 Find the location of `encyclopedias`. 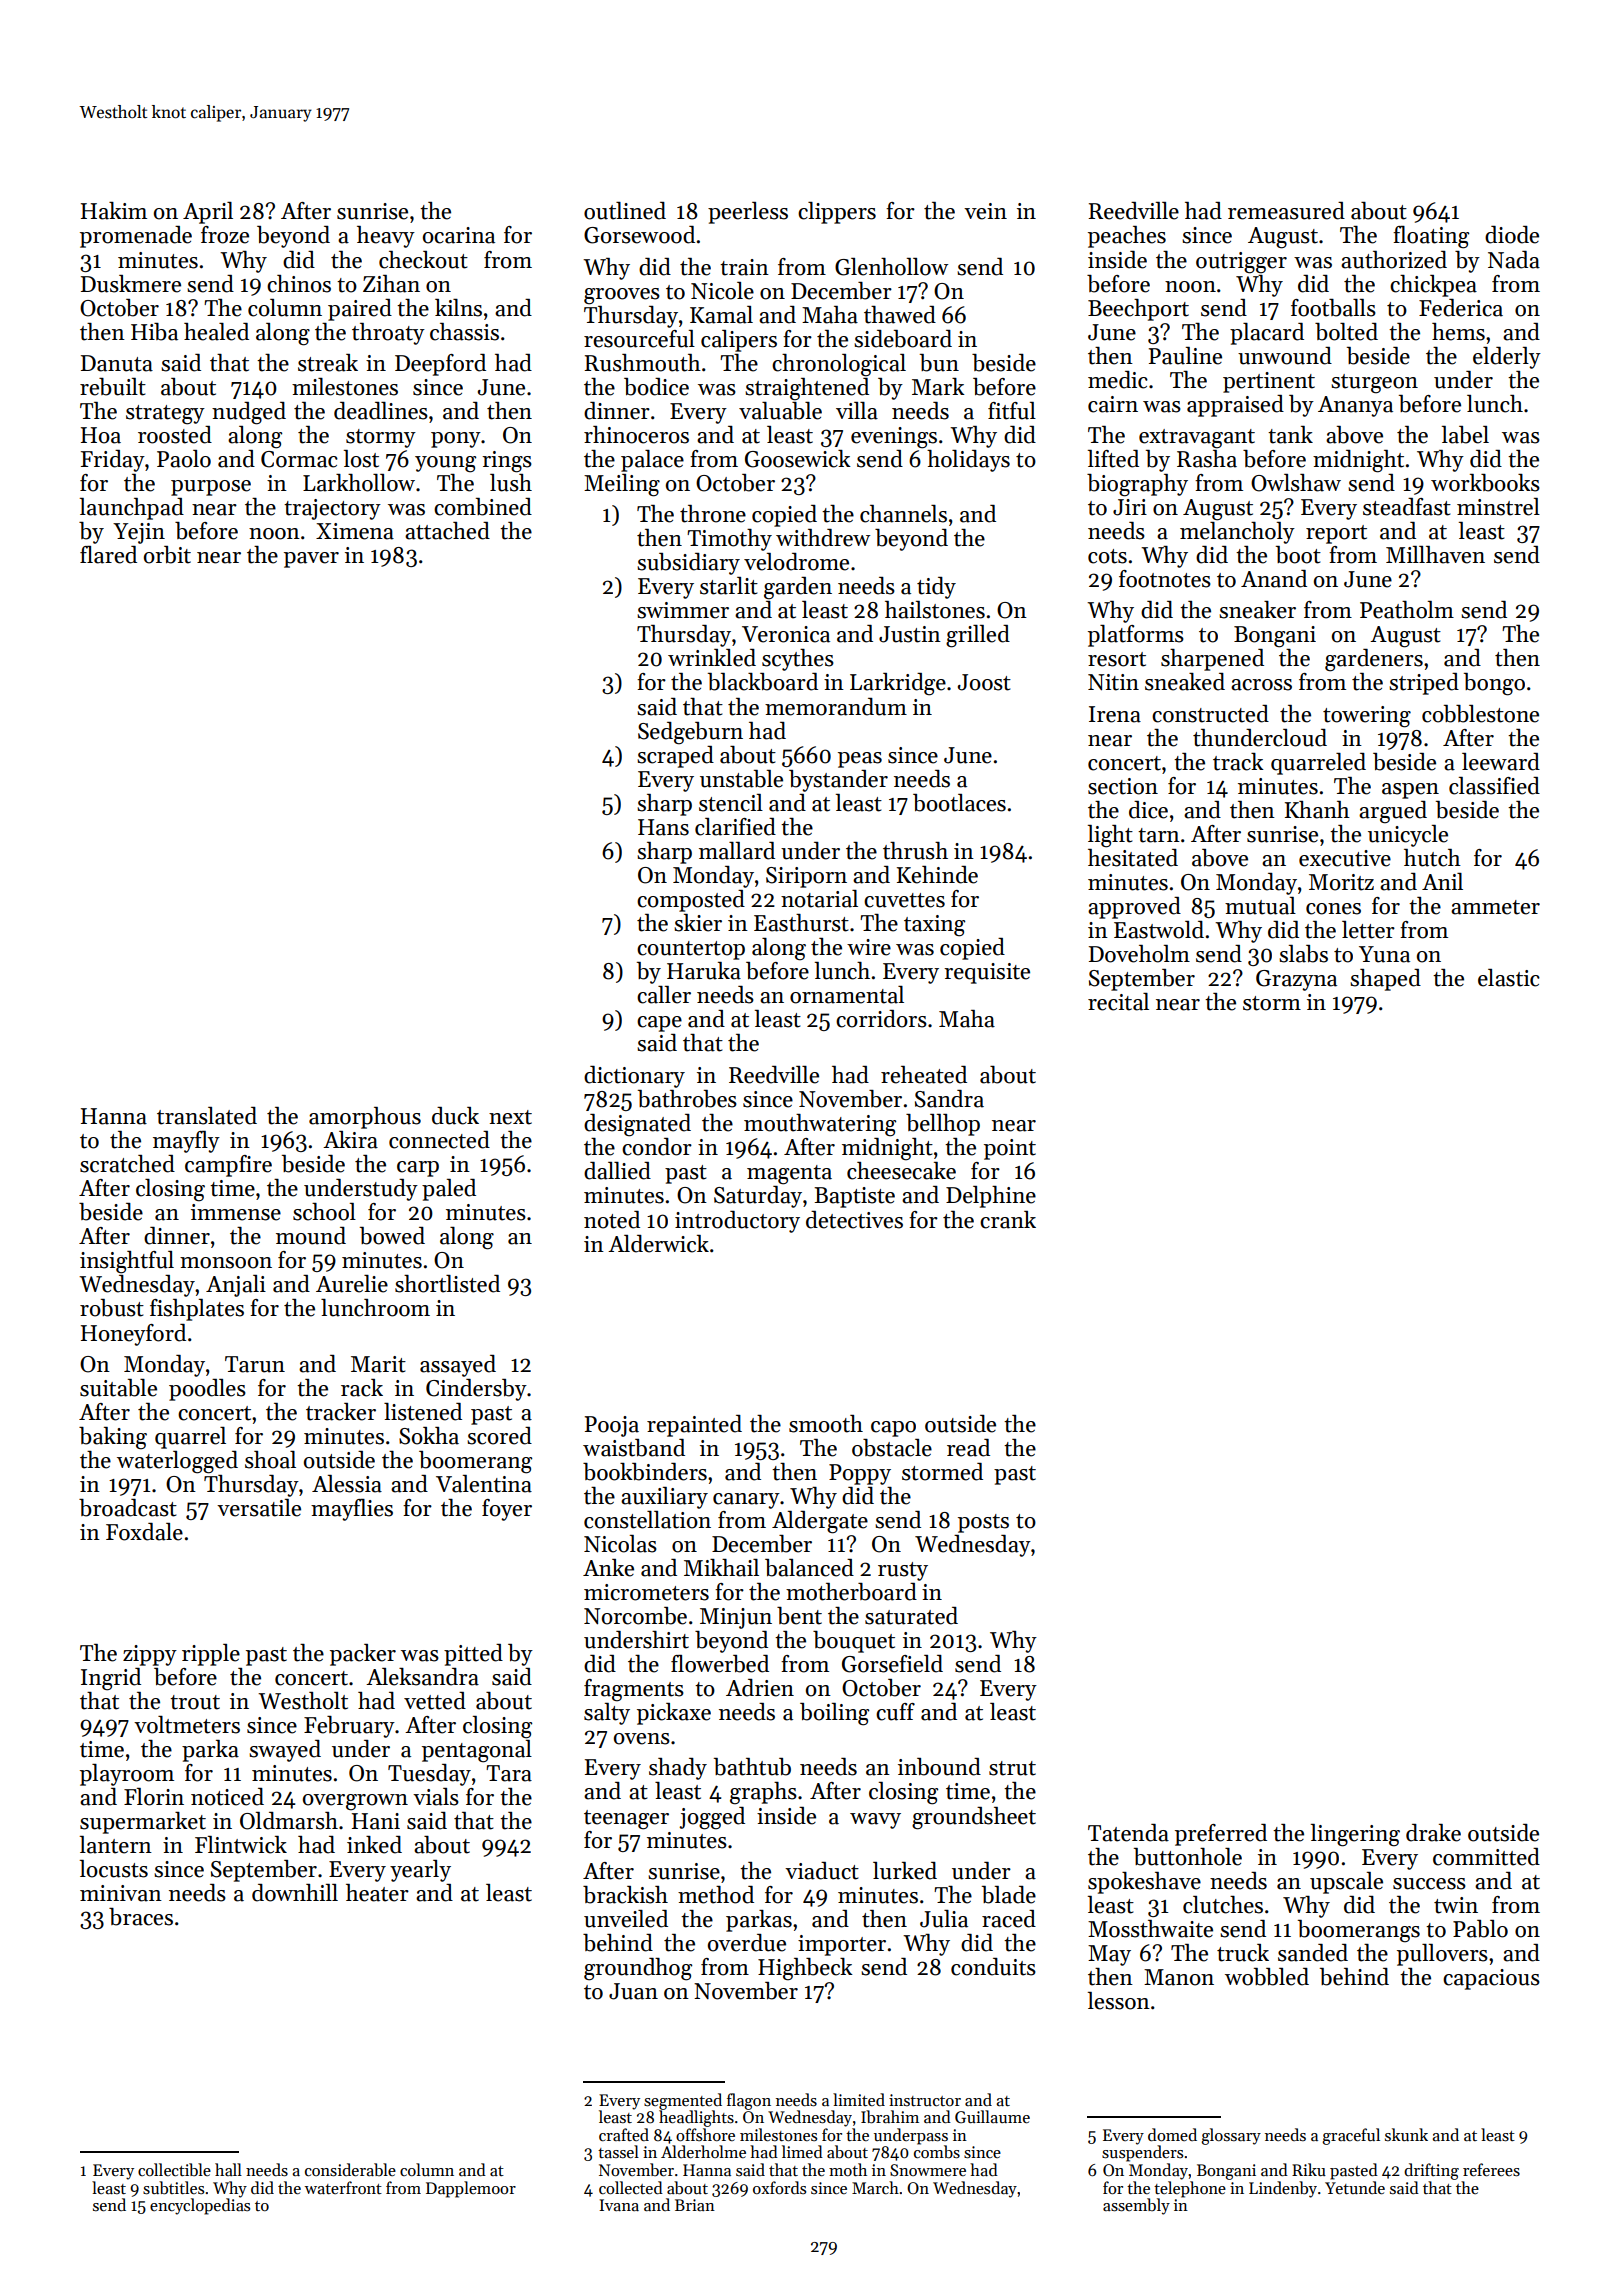

encyclopedias is located at coordinates (200, 2206).
